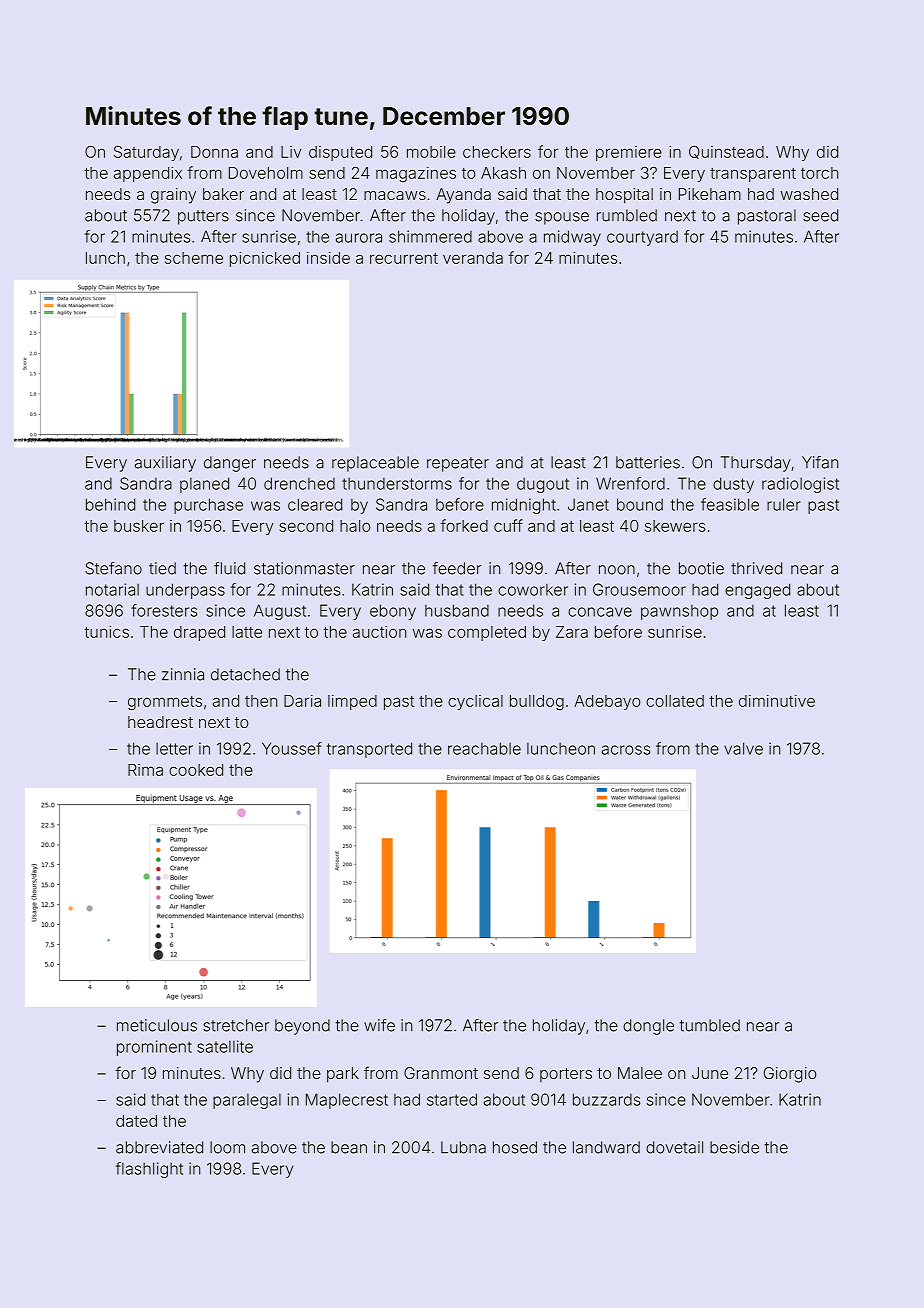 The height and width of the screenshot is (1308, 924). What do you see at coordinates (265, 259) in the screenshot?
I see `picnicked` at bounding box center [265, 259].
